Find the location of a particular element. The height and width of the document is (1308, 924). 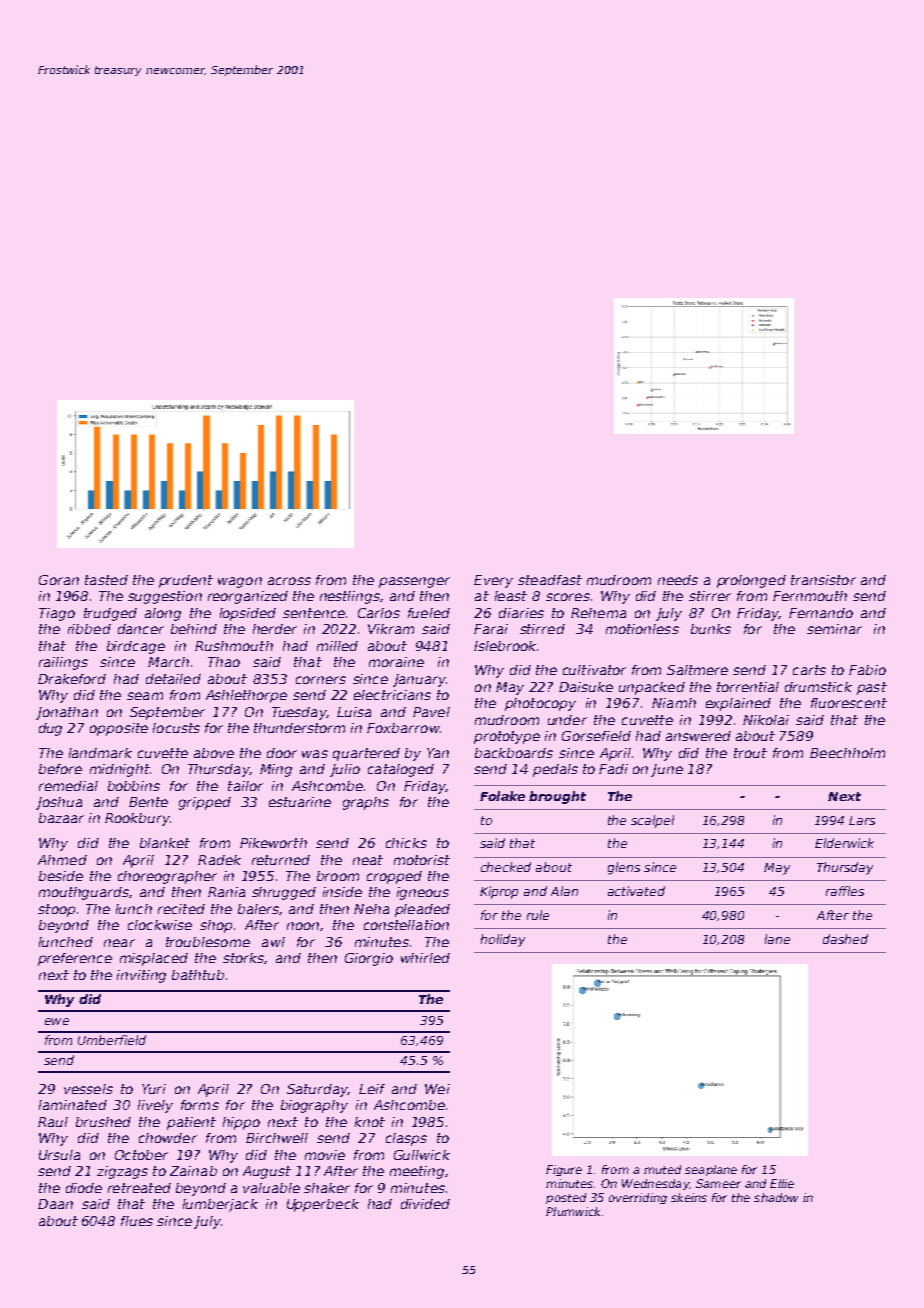

Ellie is located at coordinates (782, 1183).
